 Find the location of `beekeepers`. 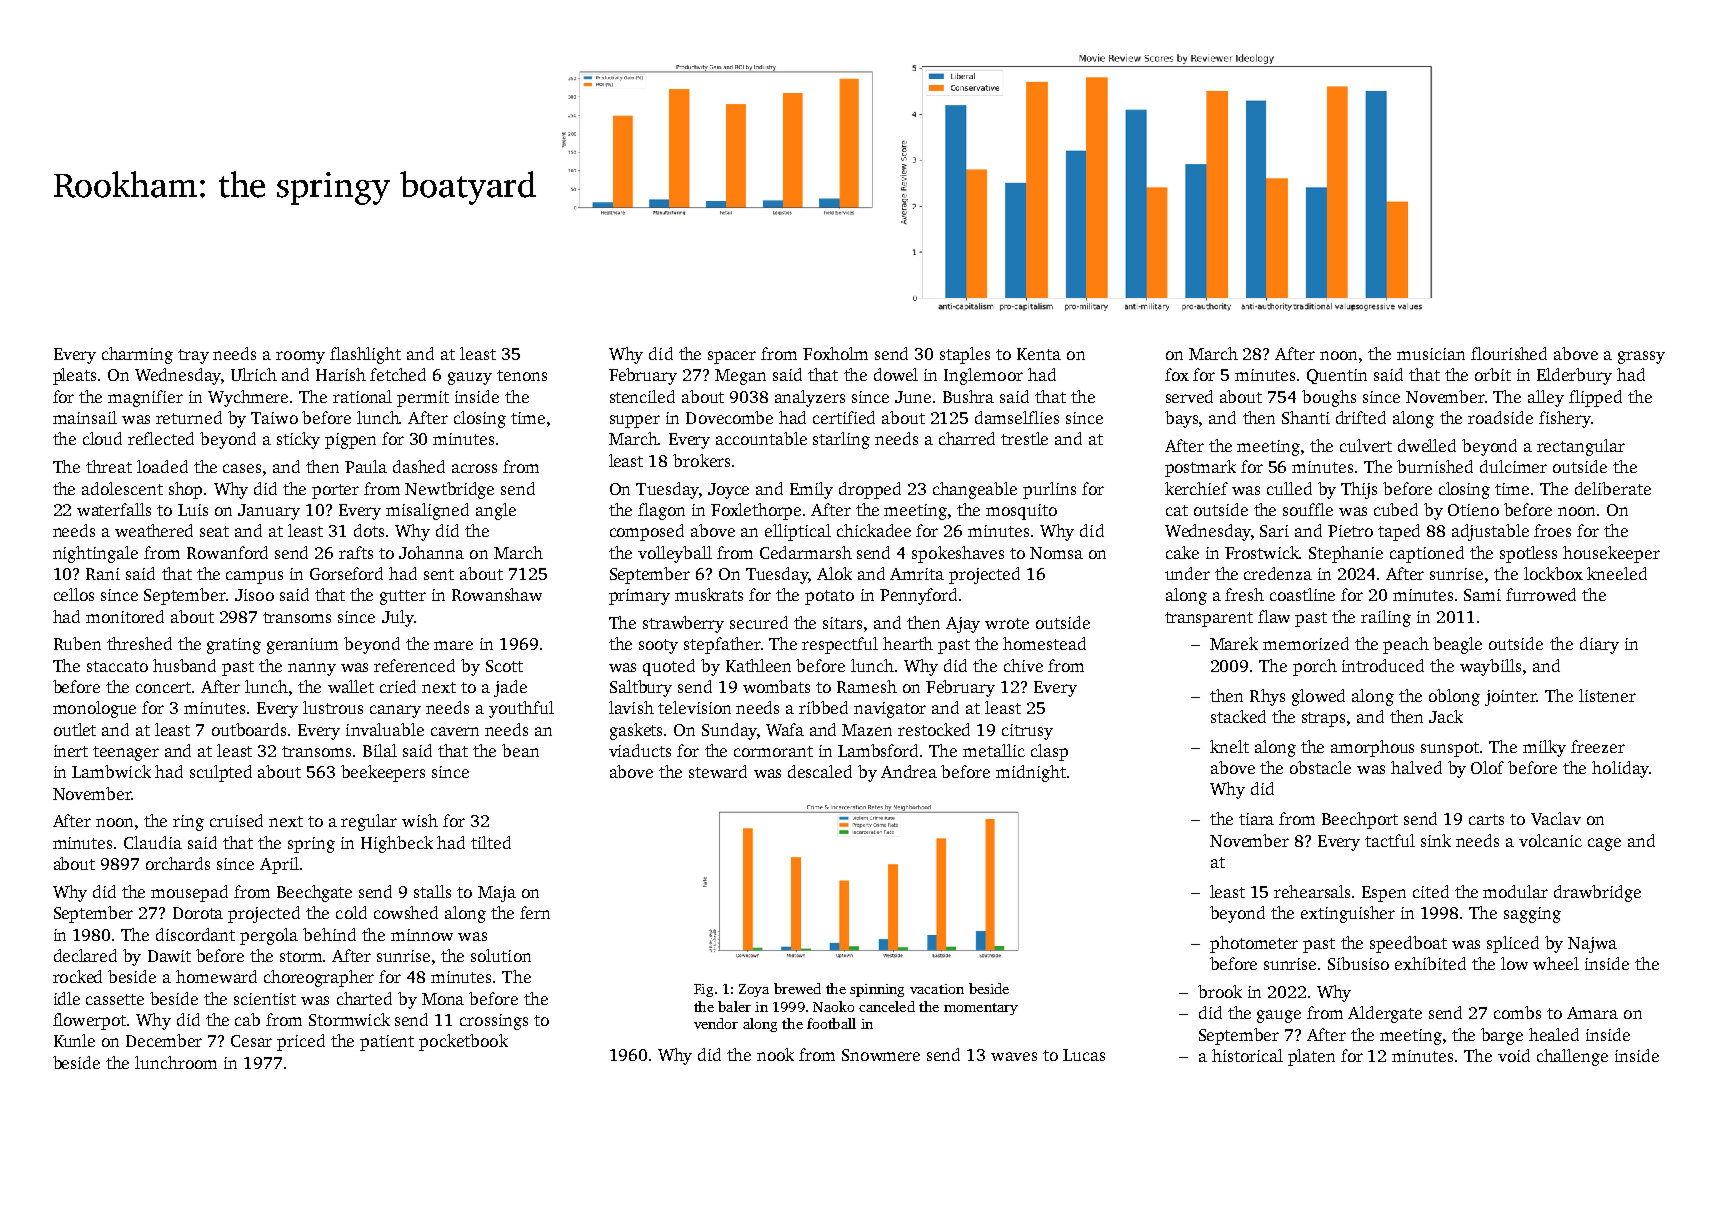

beekeepers is located at coordinates (383, 773).
